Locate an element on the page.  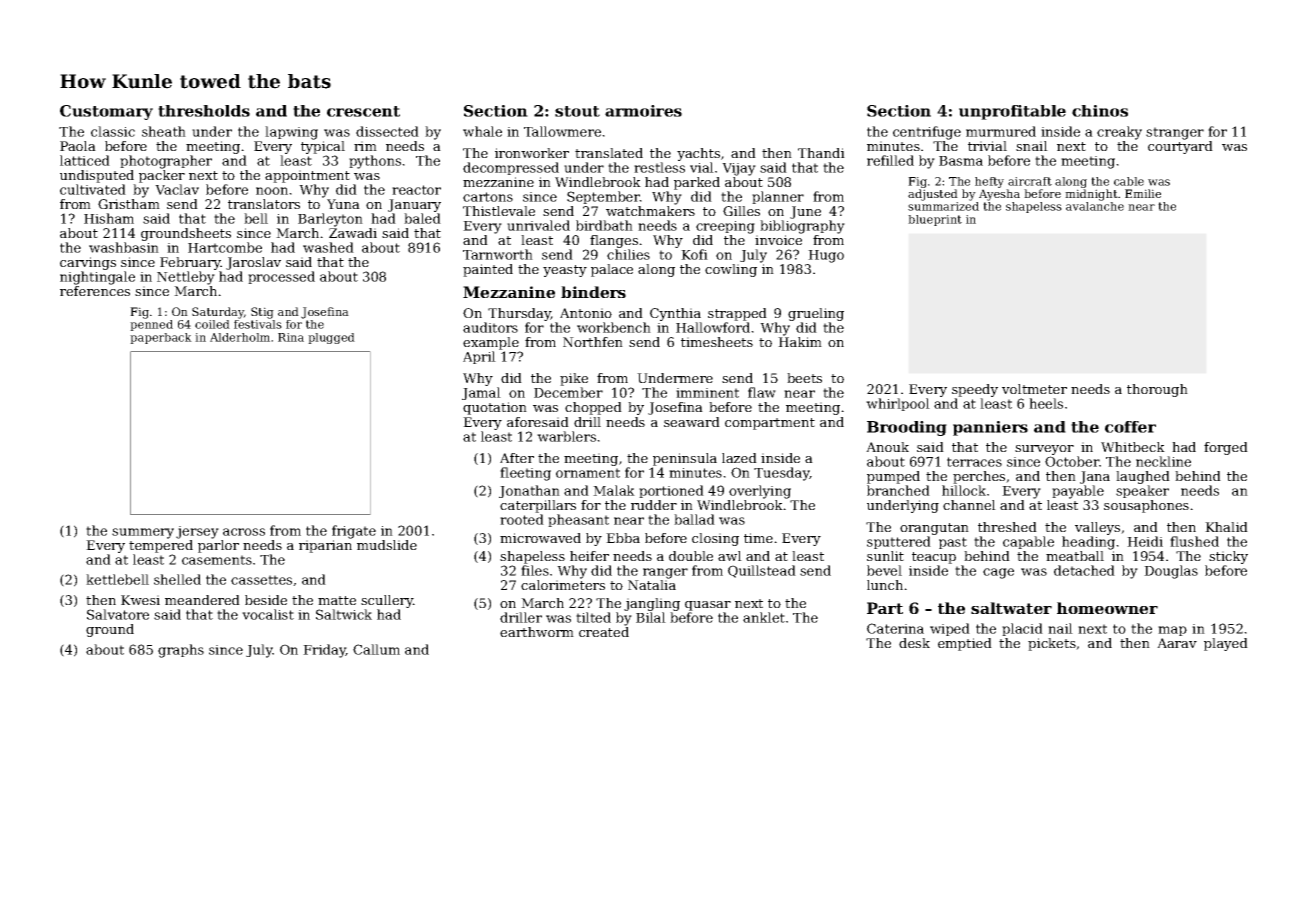
paperback is located at coordinates (161, 338).
